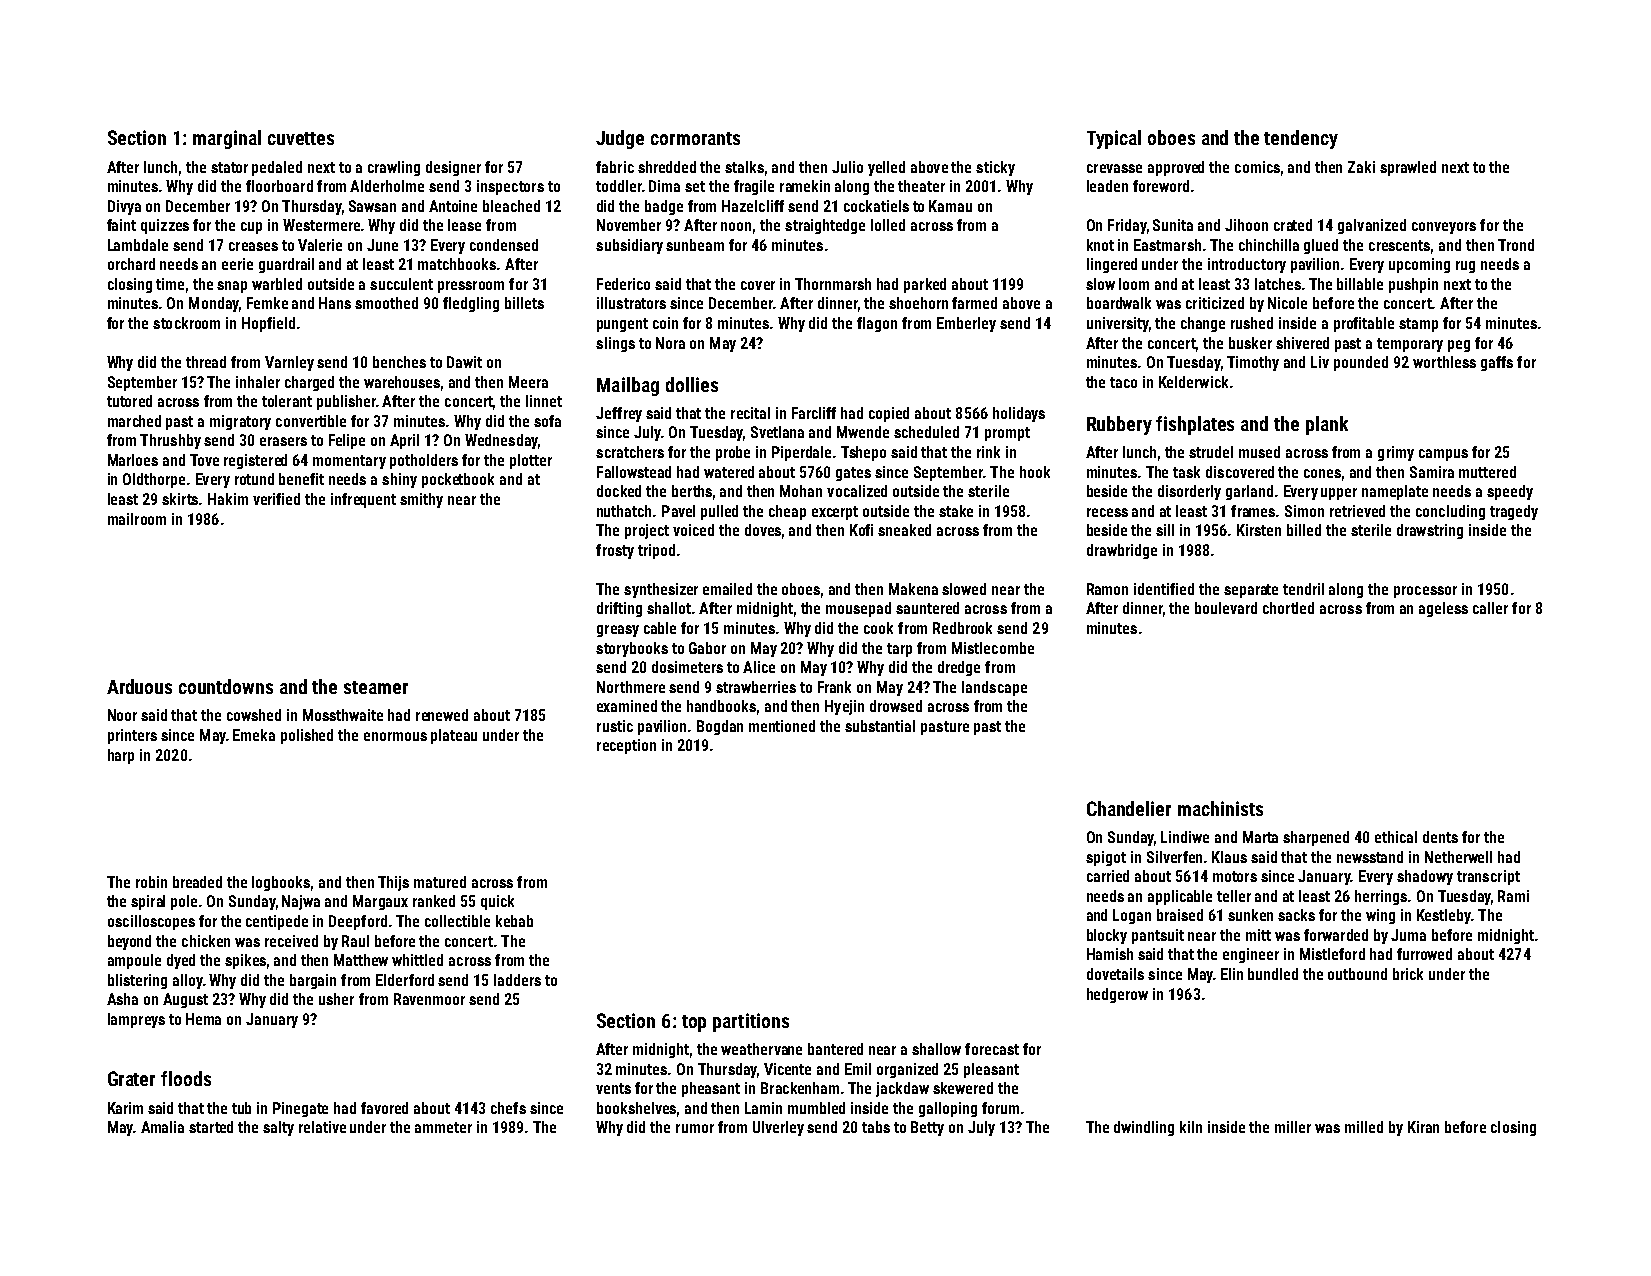  Describe the element at coordinates (1301, 139) in the page. I see `tendency` at that location.
